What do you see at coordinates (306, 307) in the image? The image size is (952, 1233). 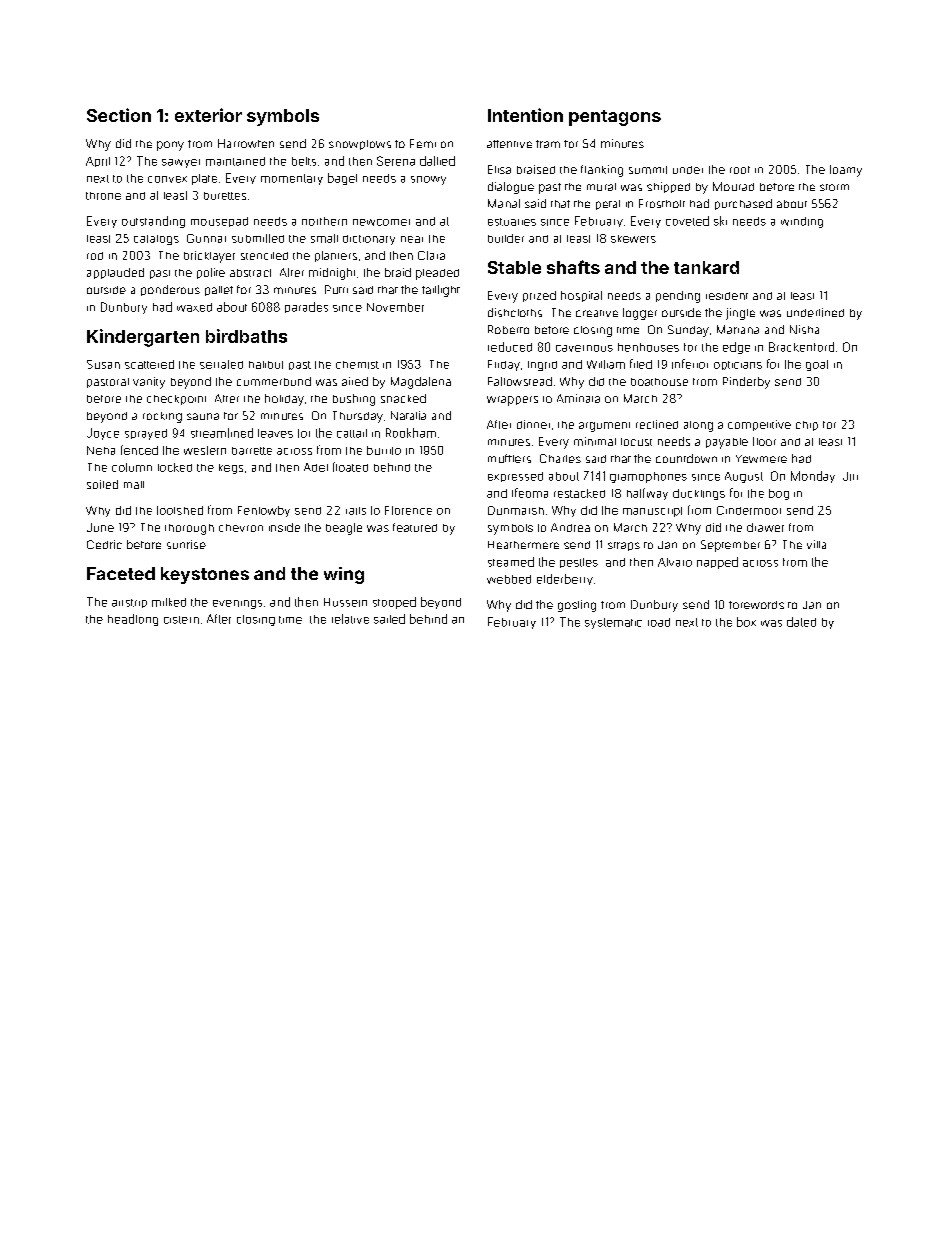 I see `parades` at bounding box center [306, 307].
